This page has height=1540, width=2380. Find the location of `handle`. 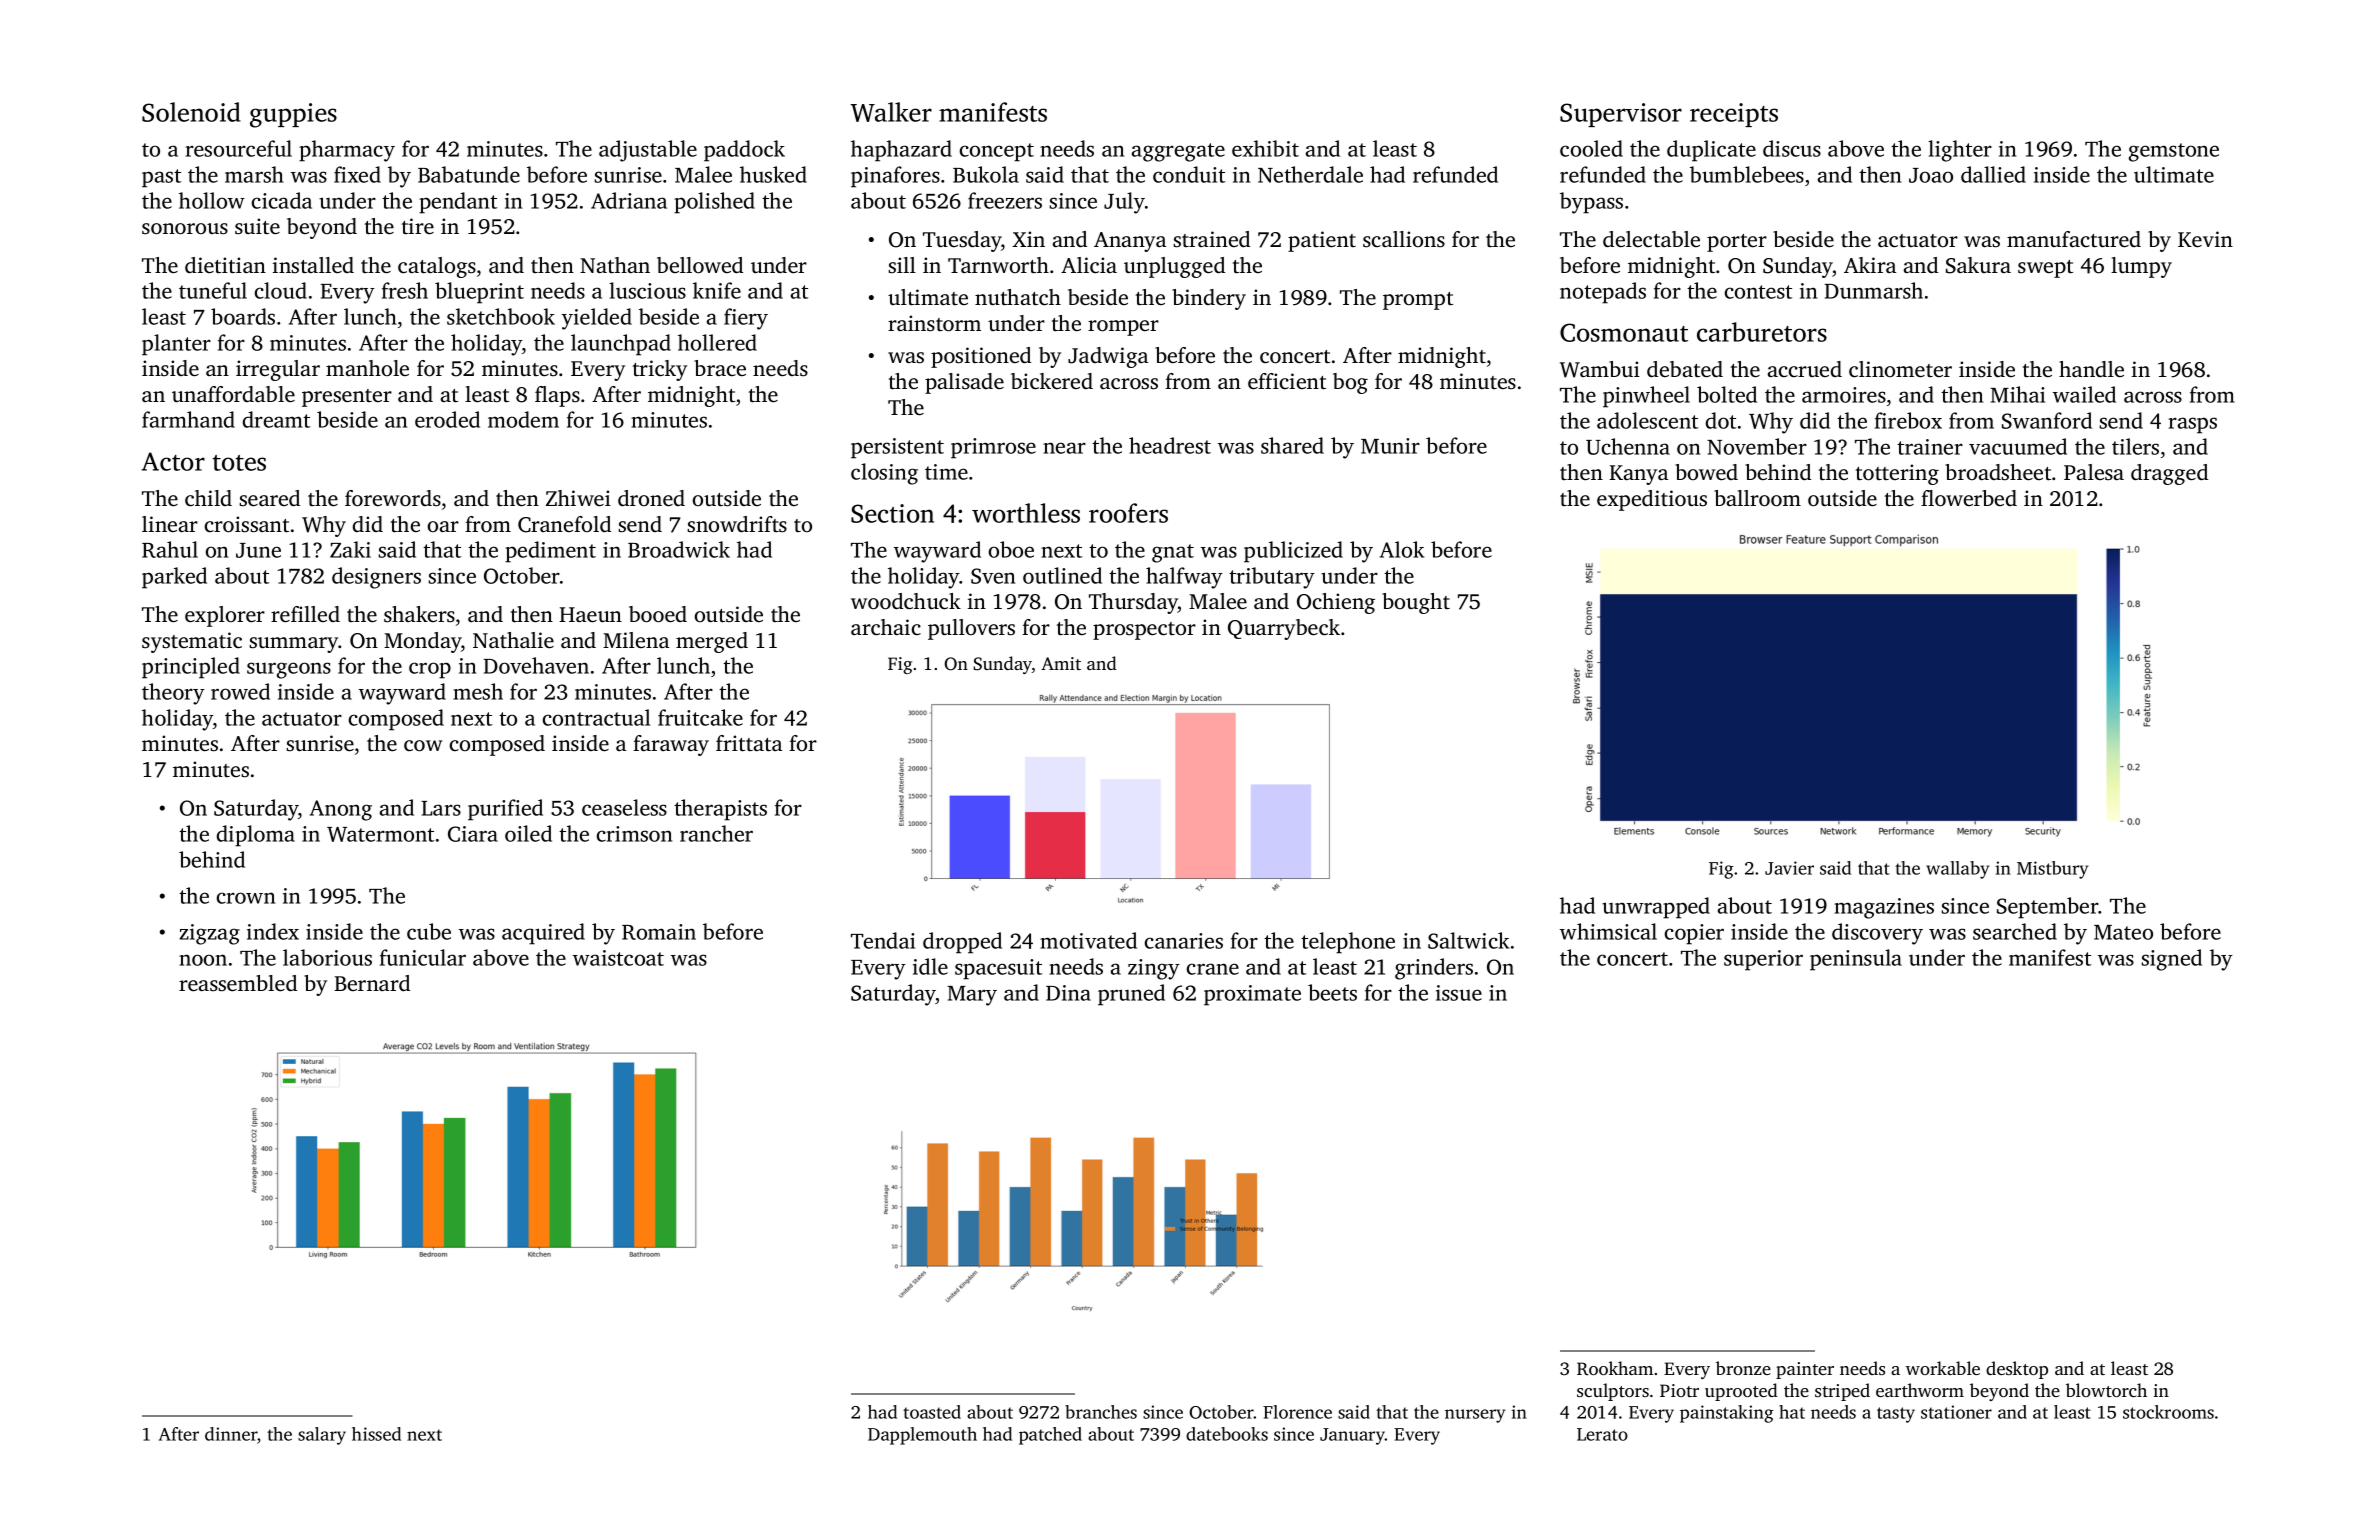

handle is located at coordinates (2091, 369).
